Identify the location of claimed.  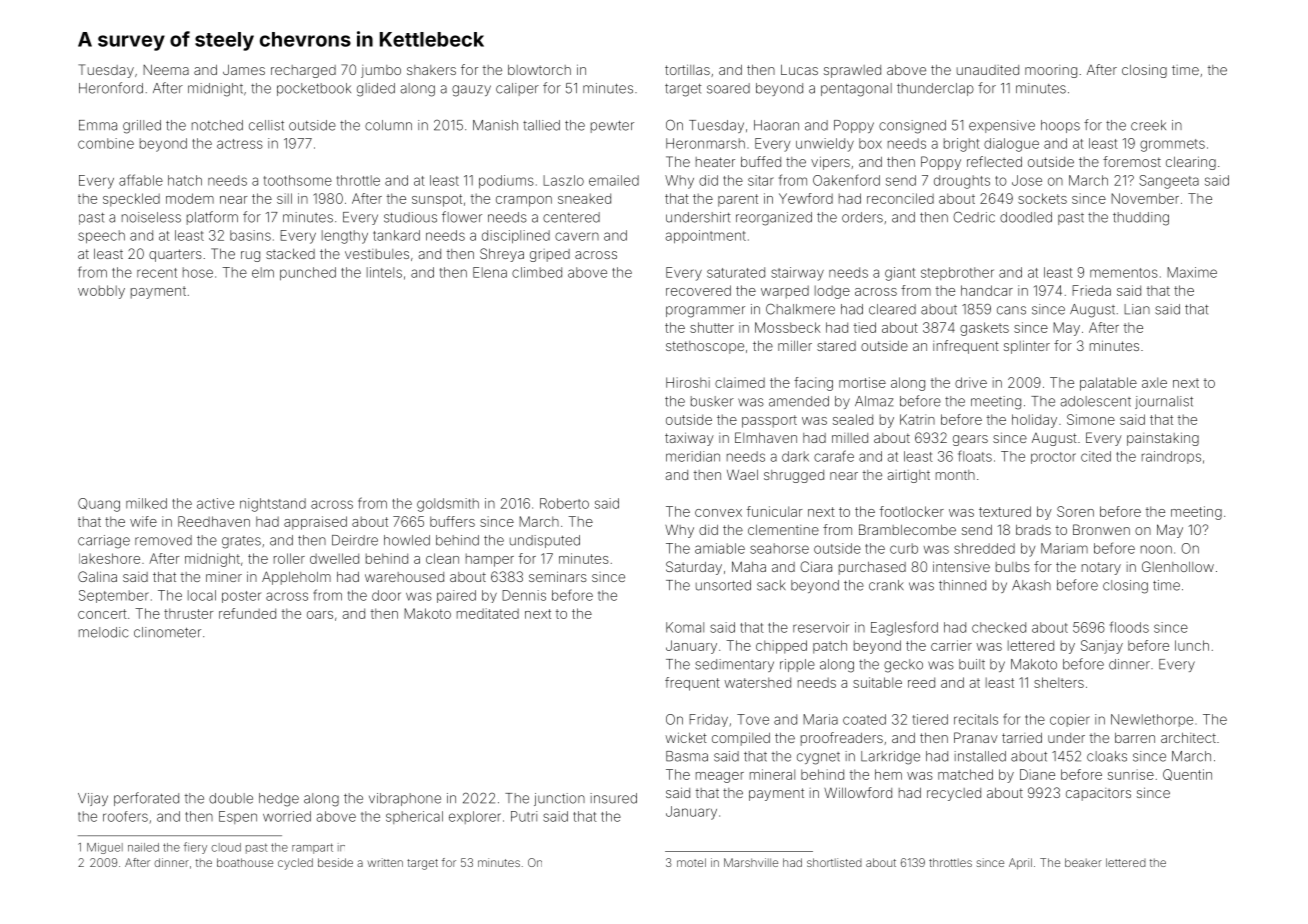
(740, 382).
